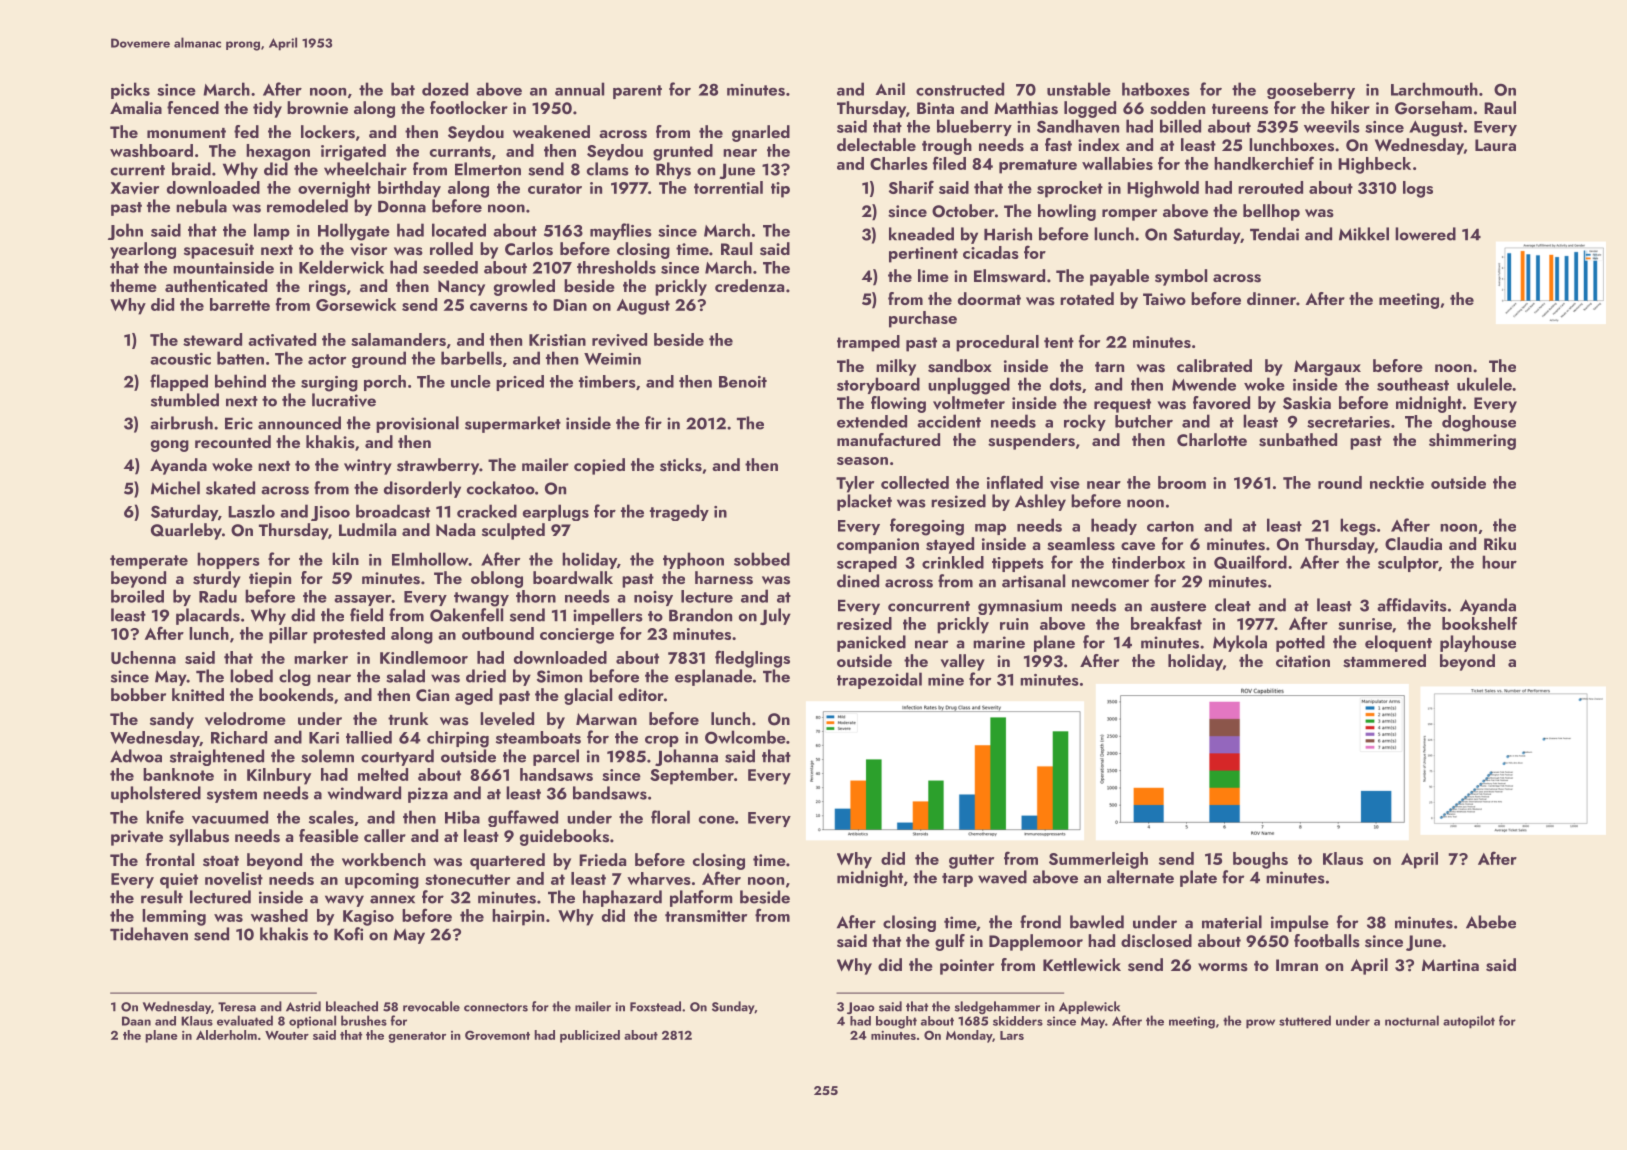  Describe the element at coordinates (1182, 482) in the screenshot. I see `broom` at that location.
